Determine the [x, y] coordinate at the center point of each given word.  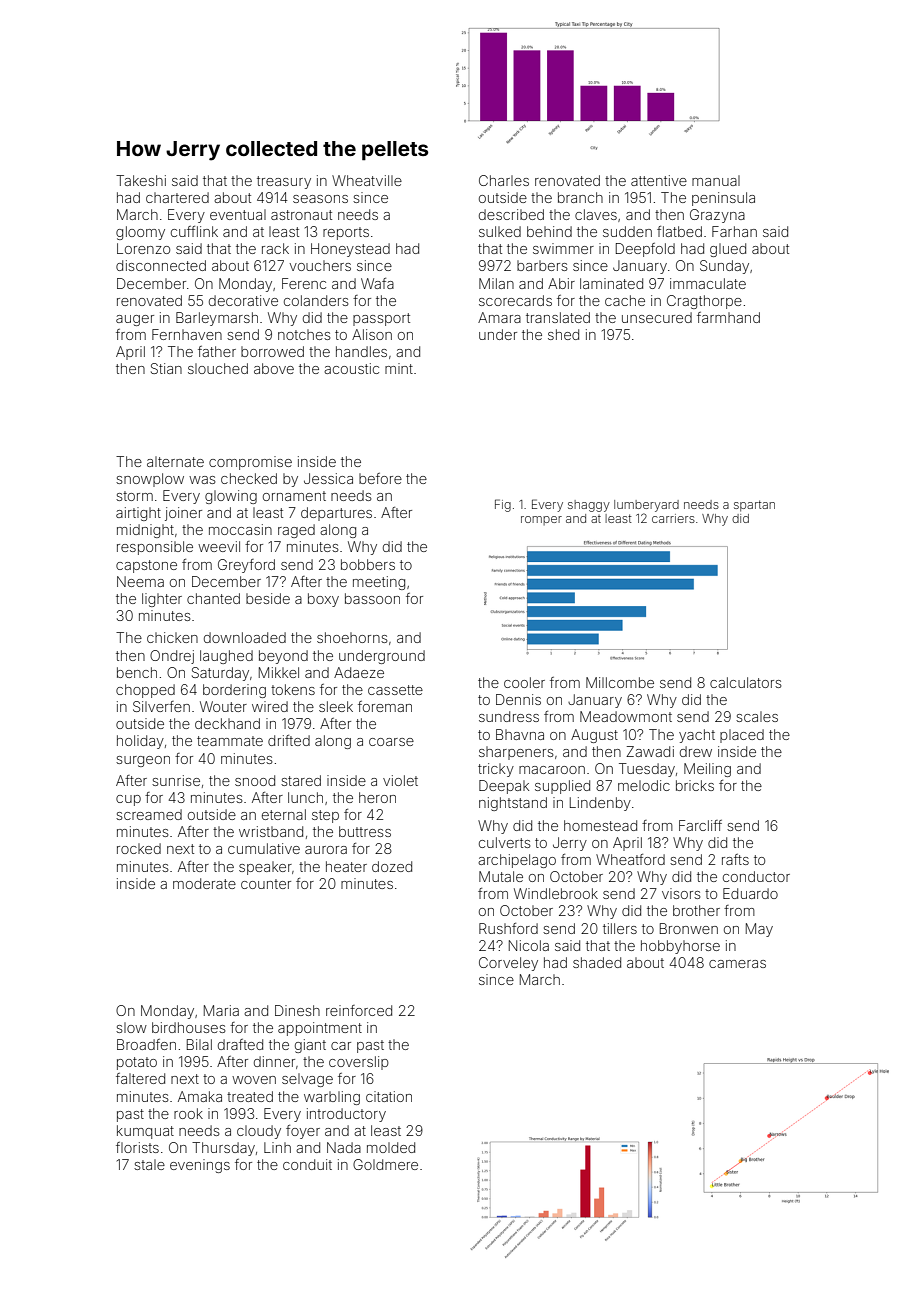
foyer [303, 1132]
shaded [597, 962]
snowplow [150, 480]
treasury [284, 182]
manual [716, 180]
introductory [346, 1115]
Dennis [518, 699]
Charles [504, 180]
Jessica [328, 478]
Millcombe [620, 682]
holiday [140, 742]
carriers [673, 518]
